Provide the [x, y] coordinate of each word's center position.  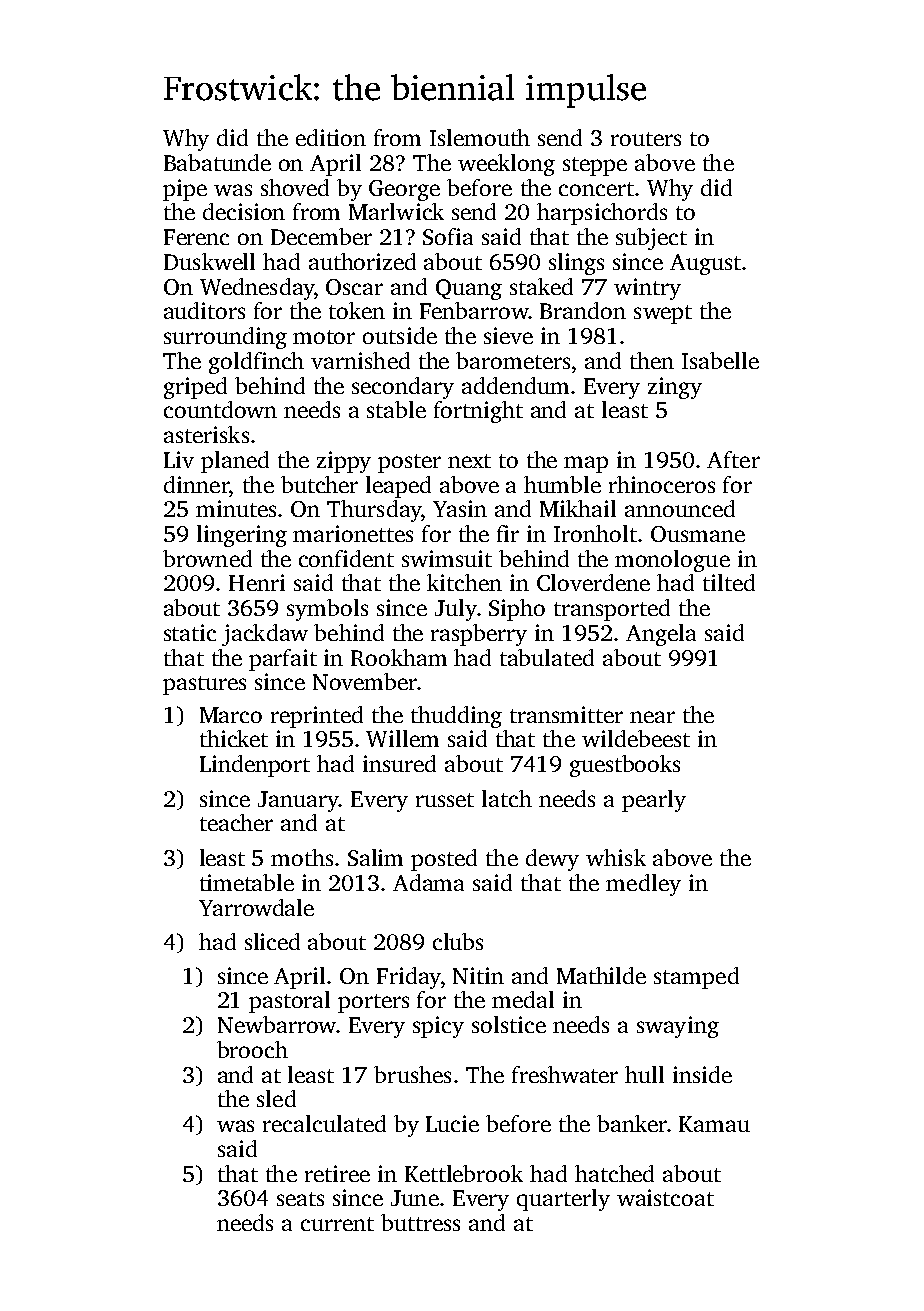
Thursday [374, 511]
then [652, 360]
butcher [319, 484]
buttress [420, 1222]
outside [400, 335]
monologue [672, 561]
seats [300, 1199]
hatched [614, 1173]
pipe [185, 190]
